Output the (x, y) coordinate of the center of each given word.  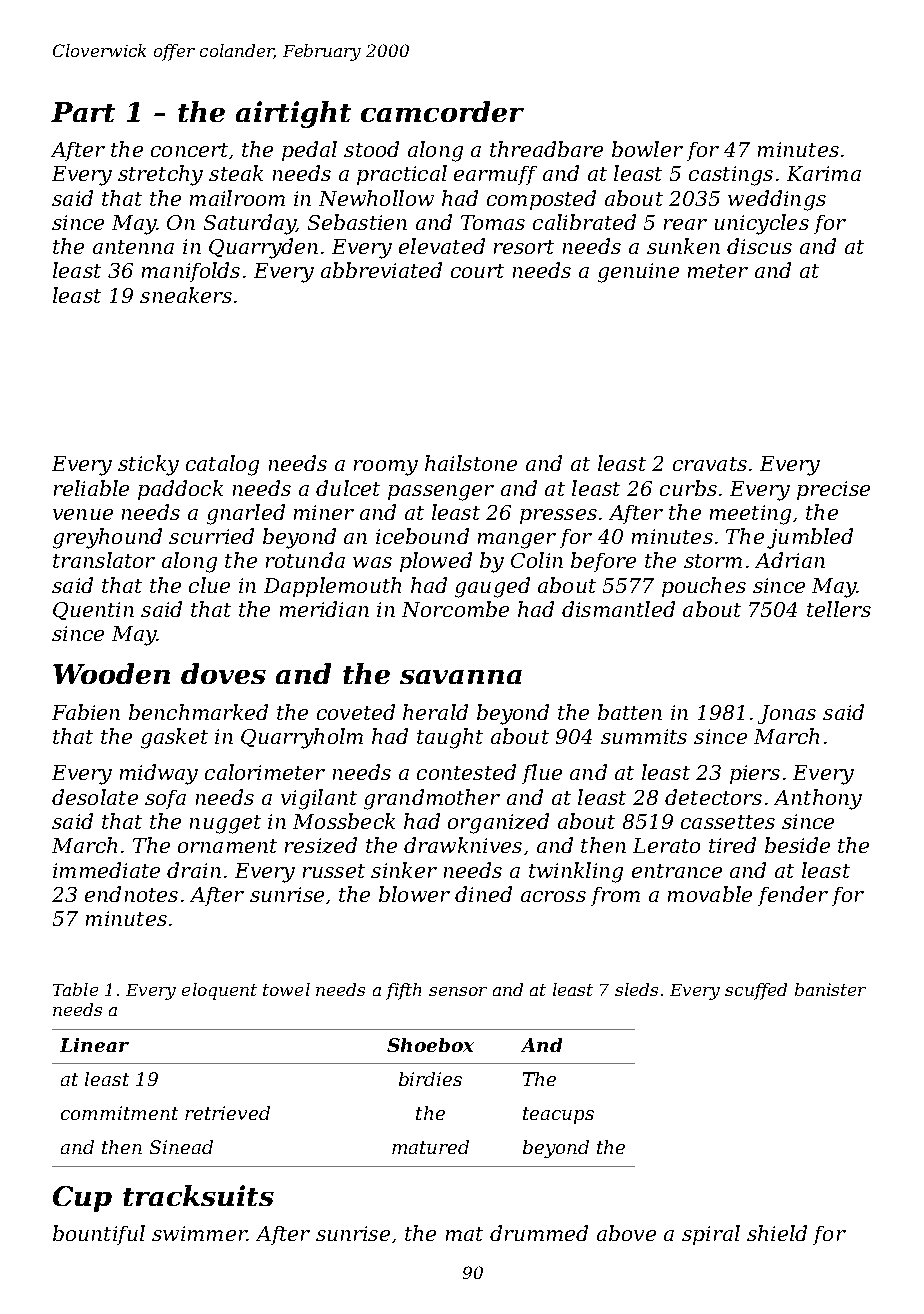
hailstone (471, 463)
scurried (211, 536)
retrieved (227, 1113)
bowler (647, 149)
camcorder (442, 111)
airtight (293, 114)
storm (713, 561)
